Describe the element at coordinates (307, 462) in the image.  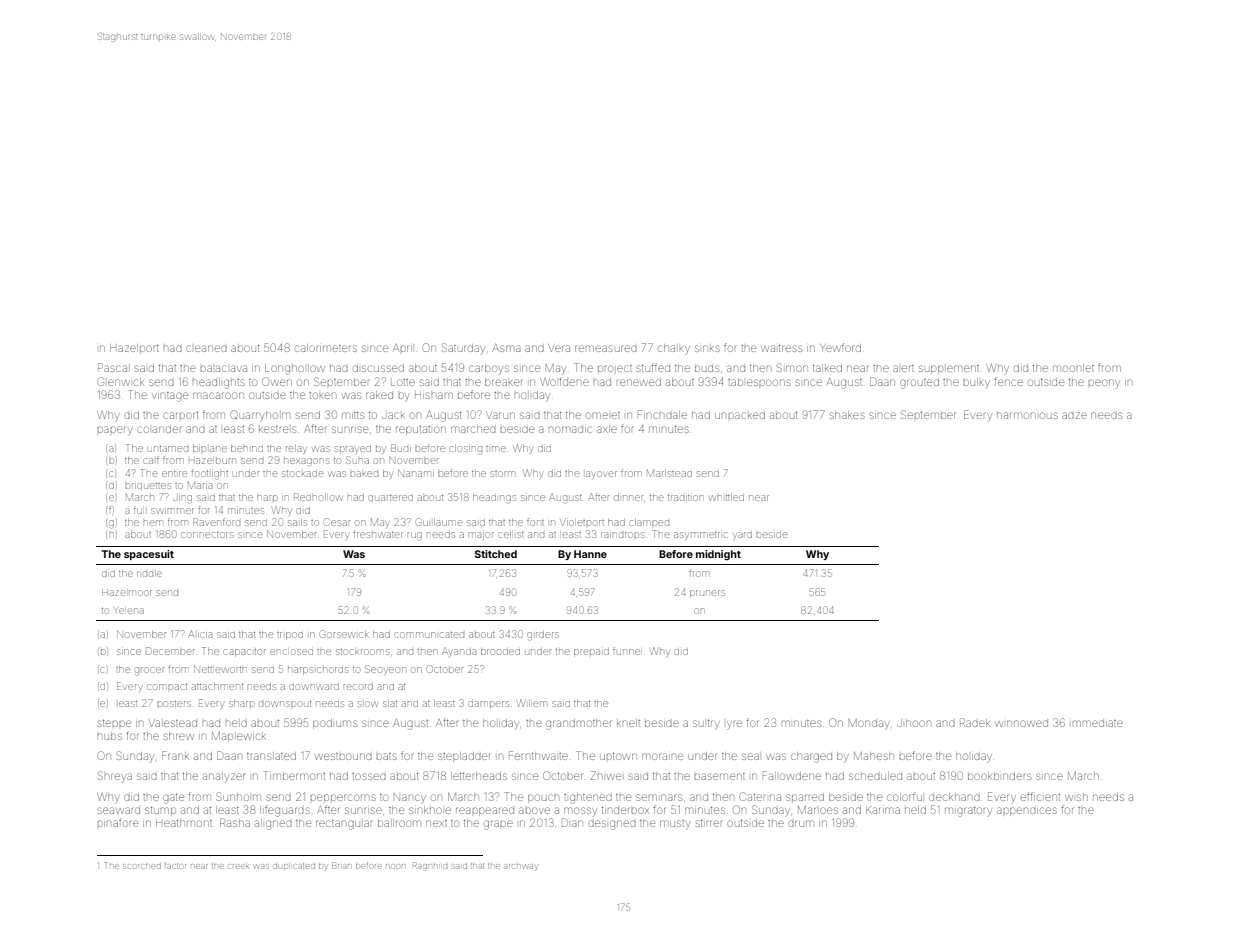
I see `hexagons` at that location.
